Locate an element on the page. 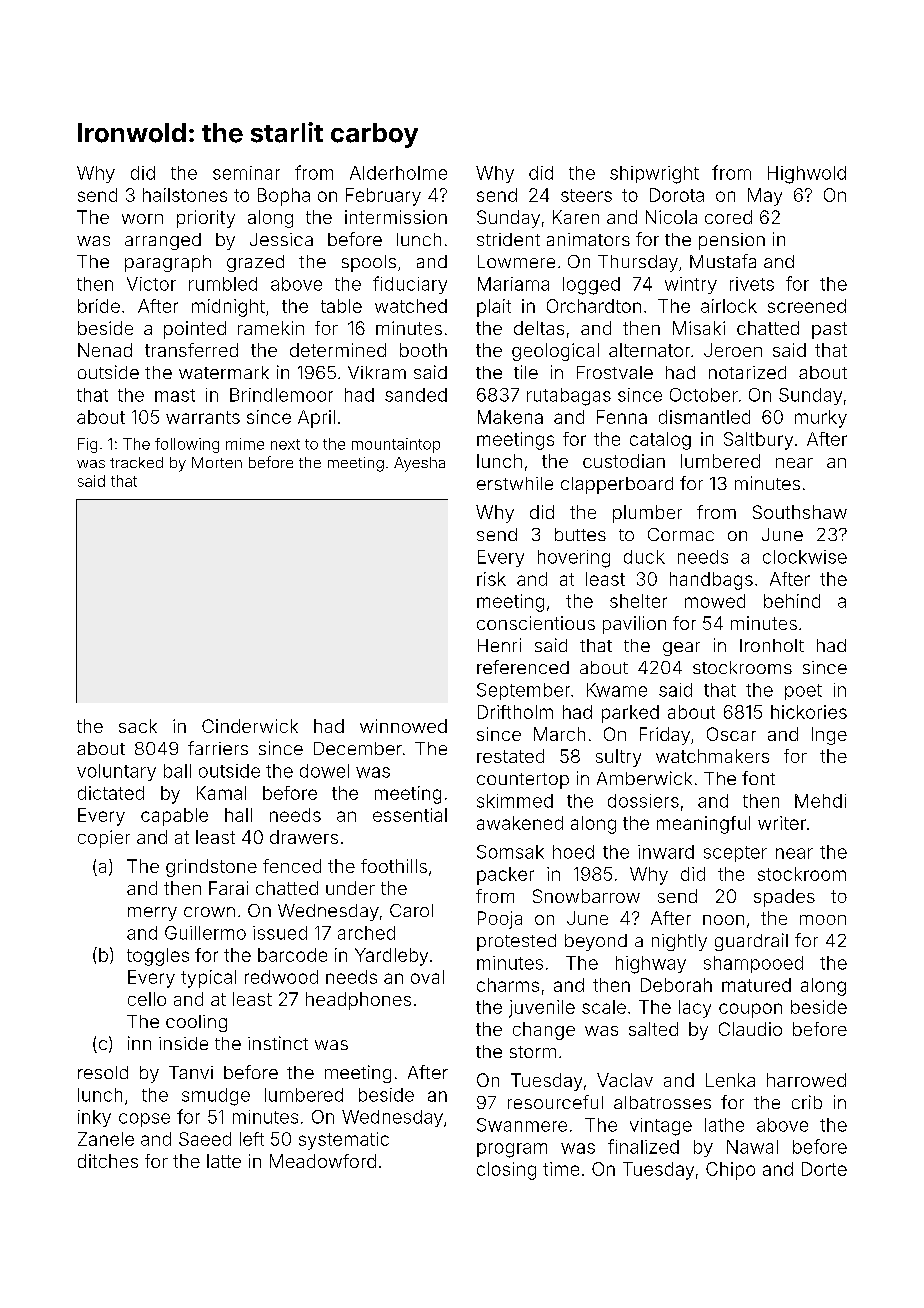 The image size is (924, 1308). Alderholme is located at coordinates (398, 173).
